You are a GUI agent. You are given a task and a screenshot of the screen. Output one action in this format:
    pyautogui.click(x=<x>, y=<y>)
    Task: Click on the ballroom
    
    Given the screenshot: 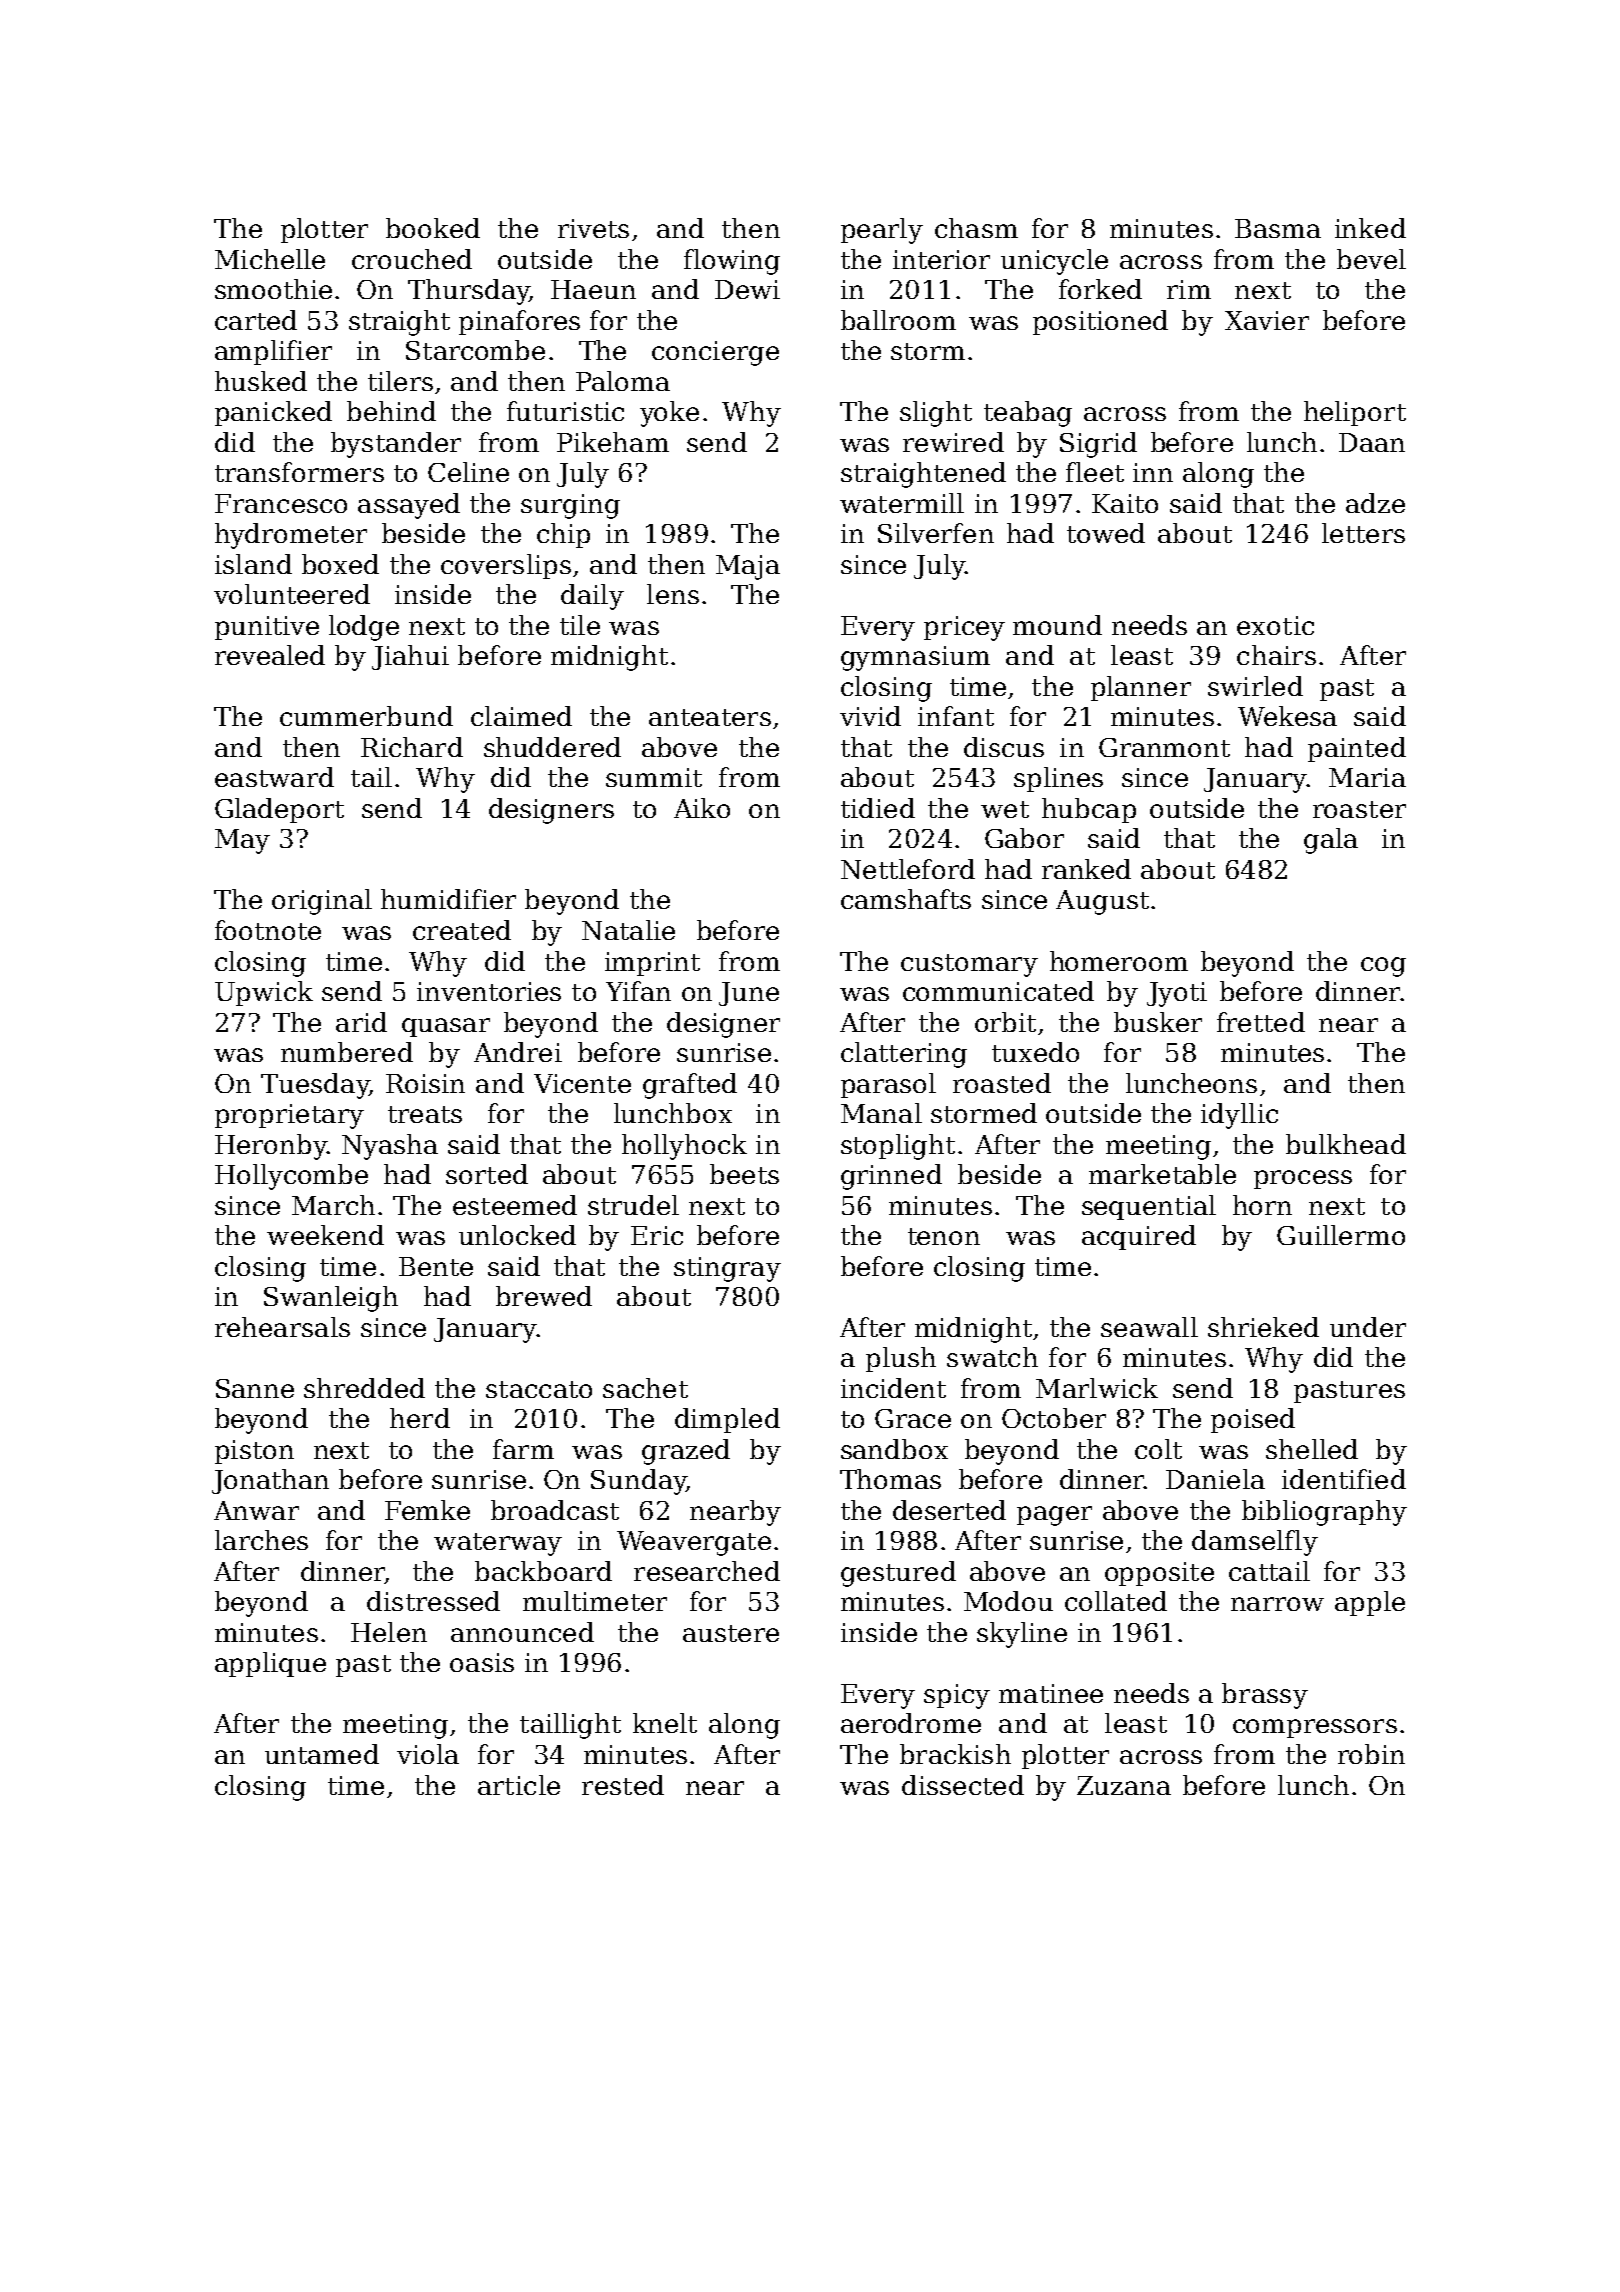 What is the action you would take?
    pyautogui.click(x=898, y=320)
